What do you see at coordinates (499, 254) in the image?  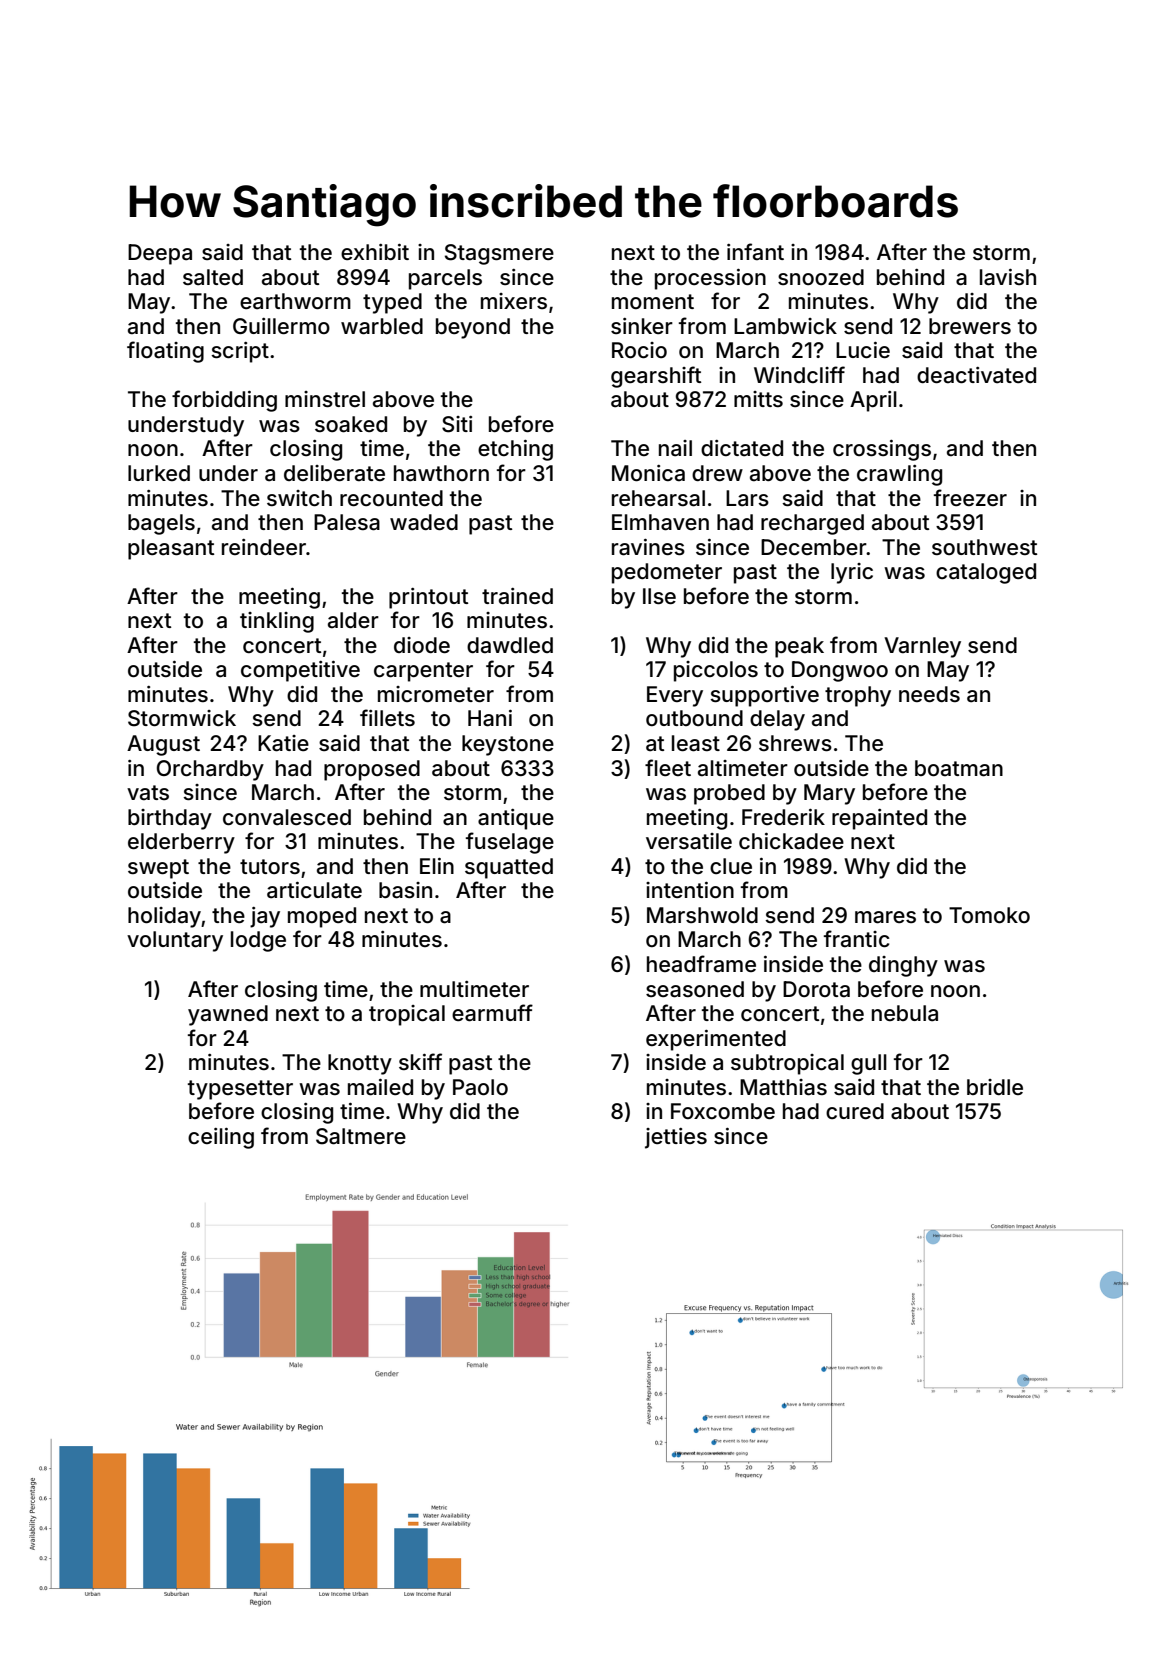 I see `Stagsmere` at bounding box center [499, 254].
